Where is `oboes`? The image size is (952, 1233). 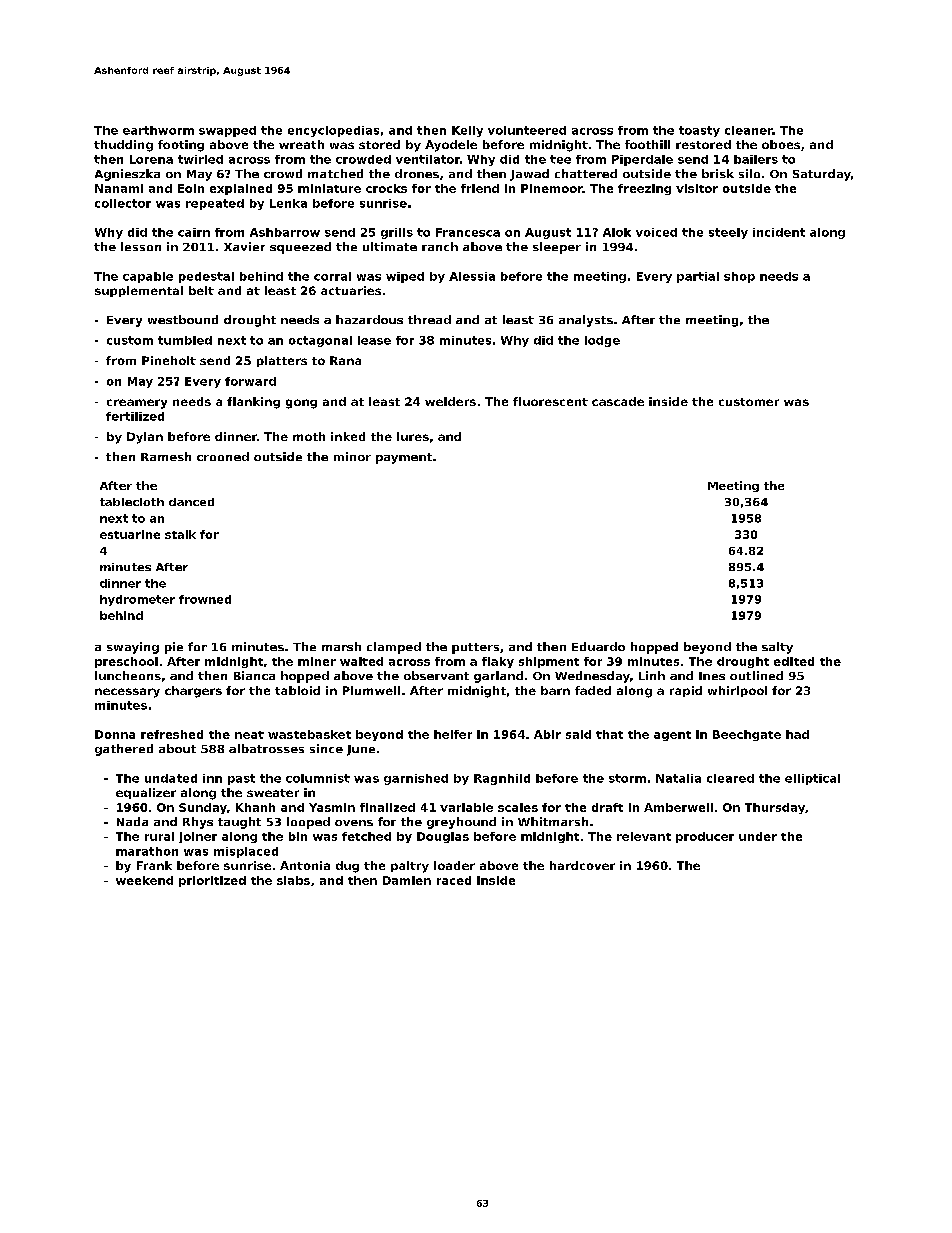 oboes is located at coordinates (781, 144).
